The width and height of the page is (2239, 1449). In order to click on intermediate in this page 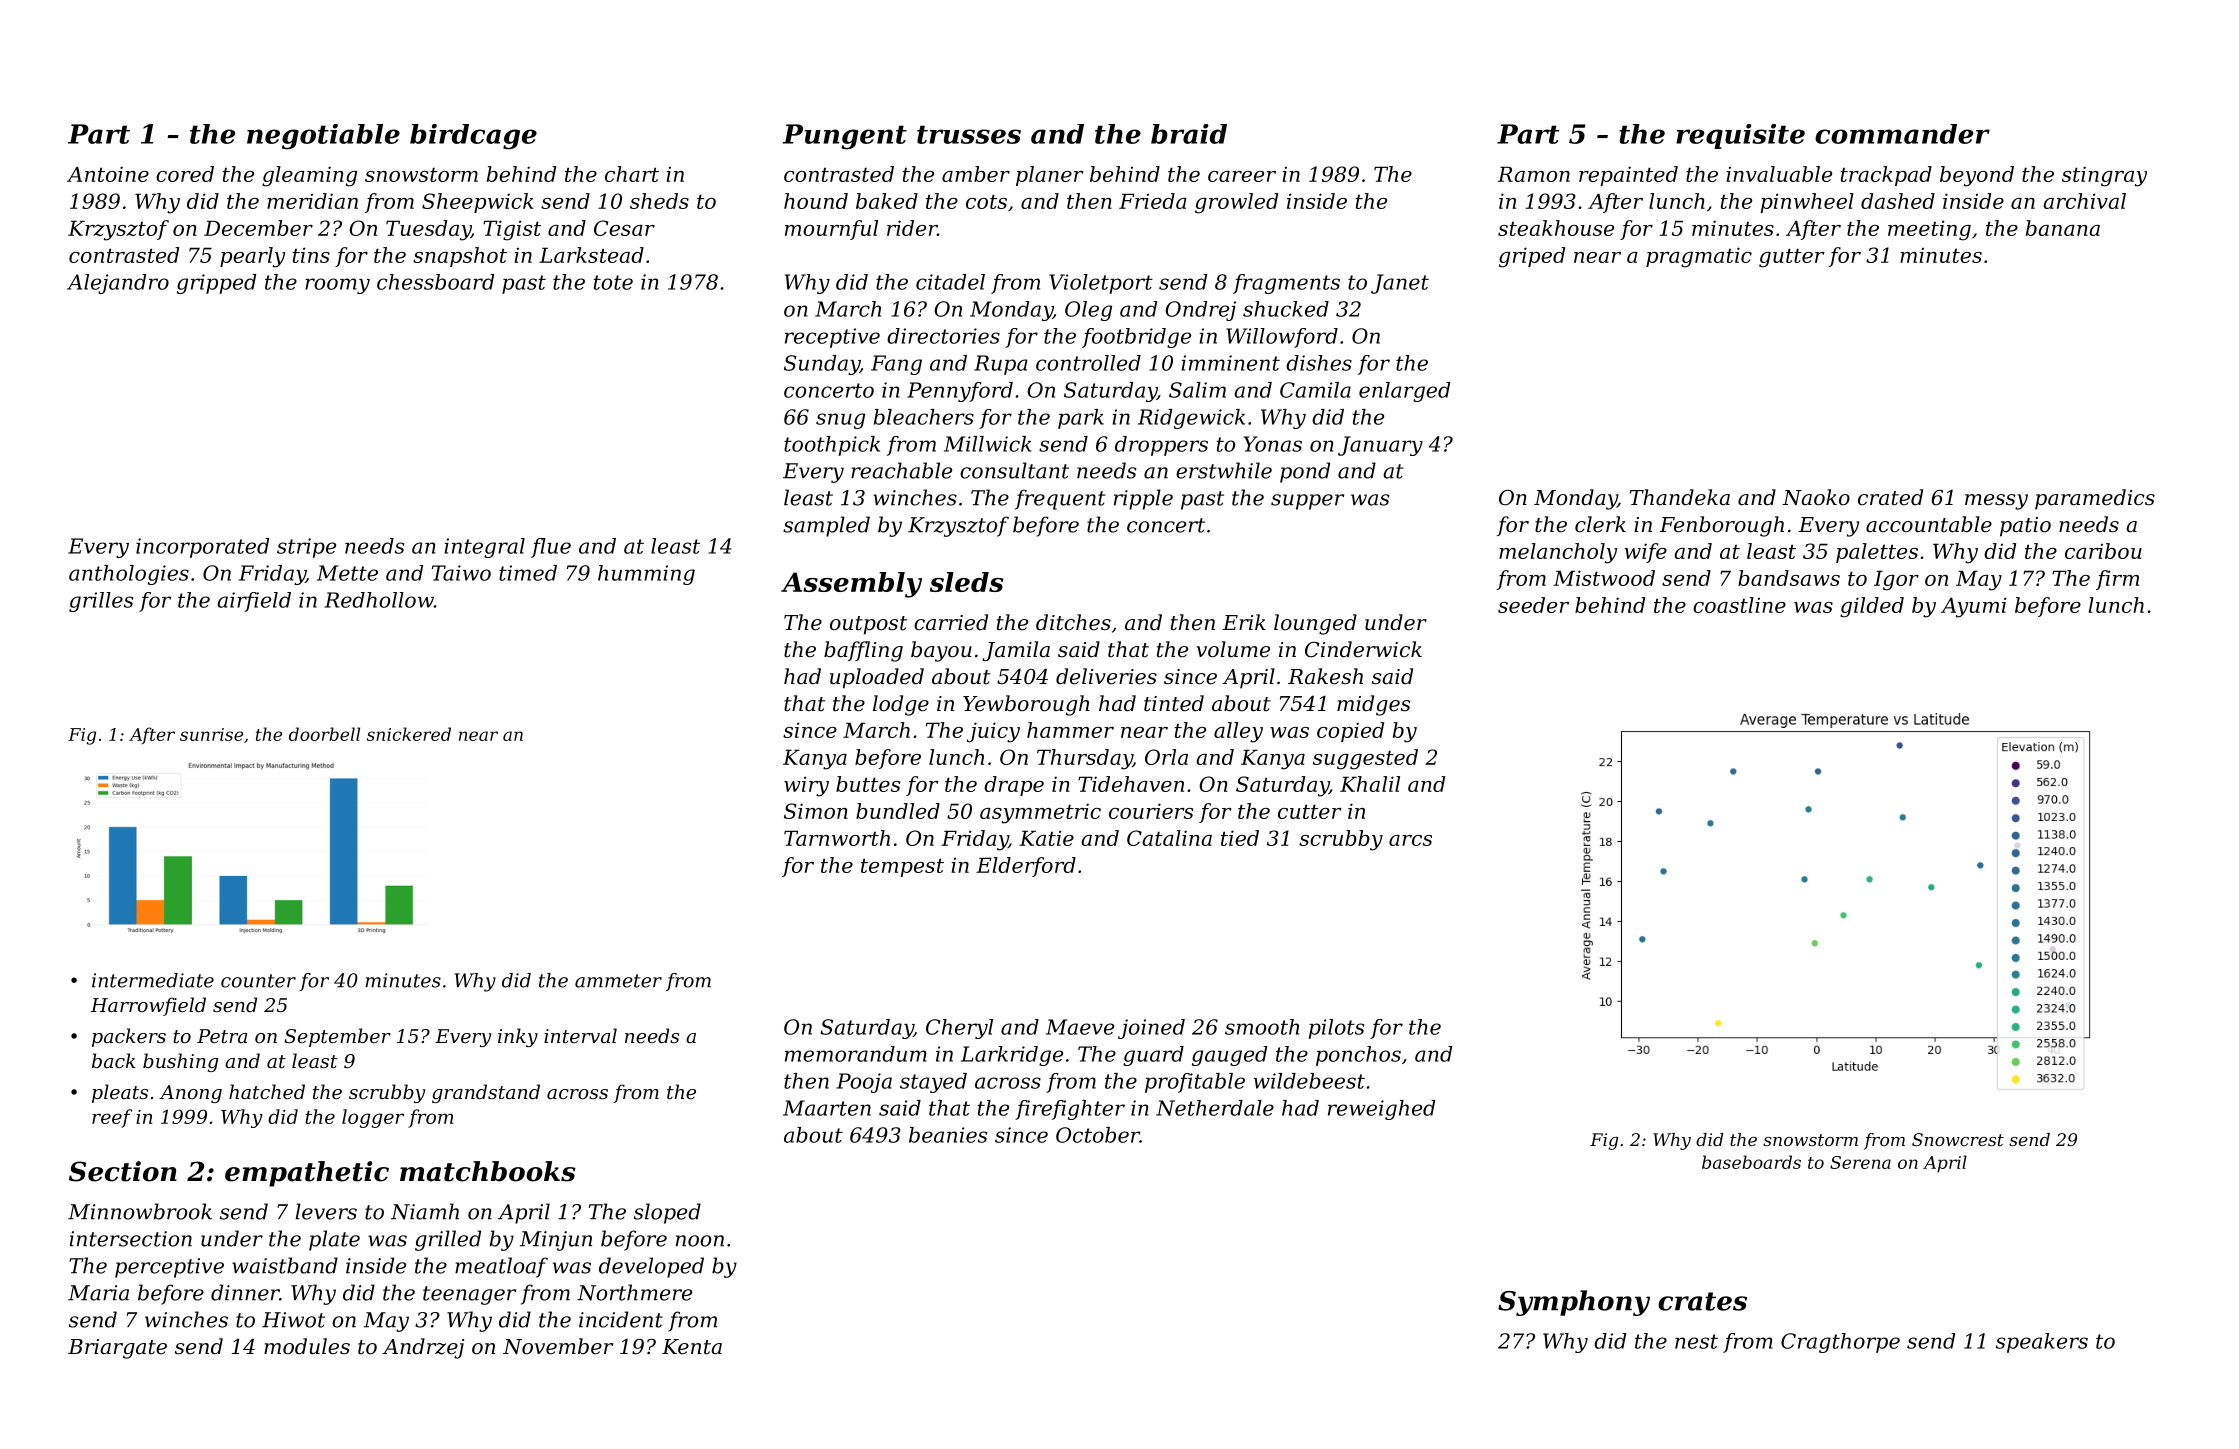, I will do `click(153, 980)`.
